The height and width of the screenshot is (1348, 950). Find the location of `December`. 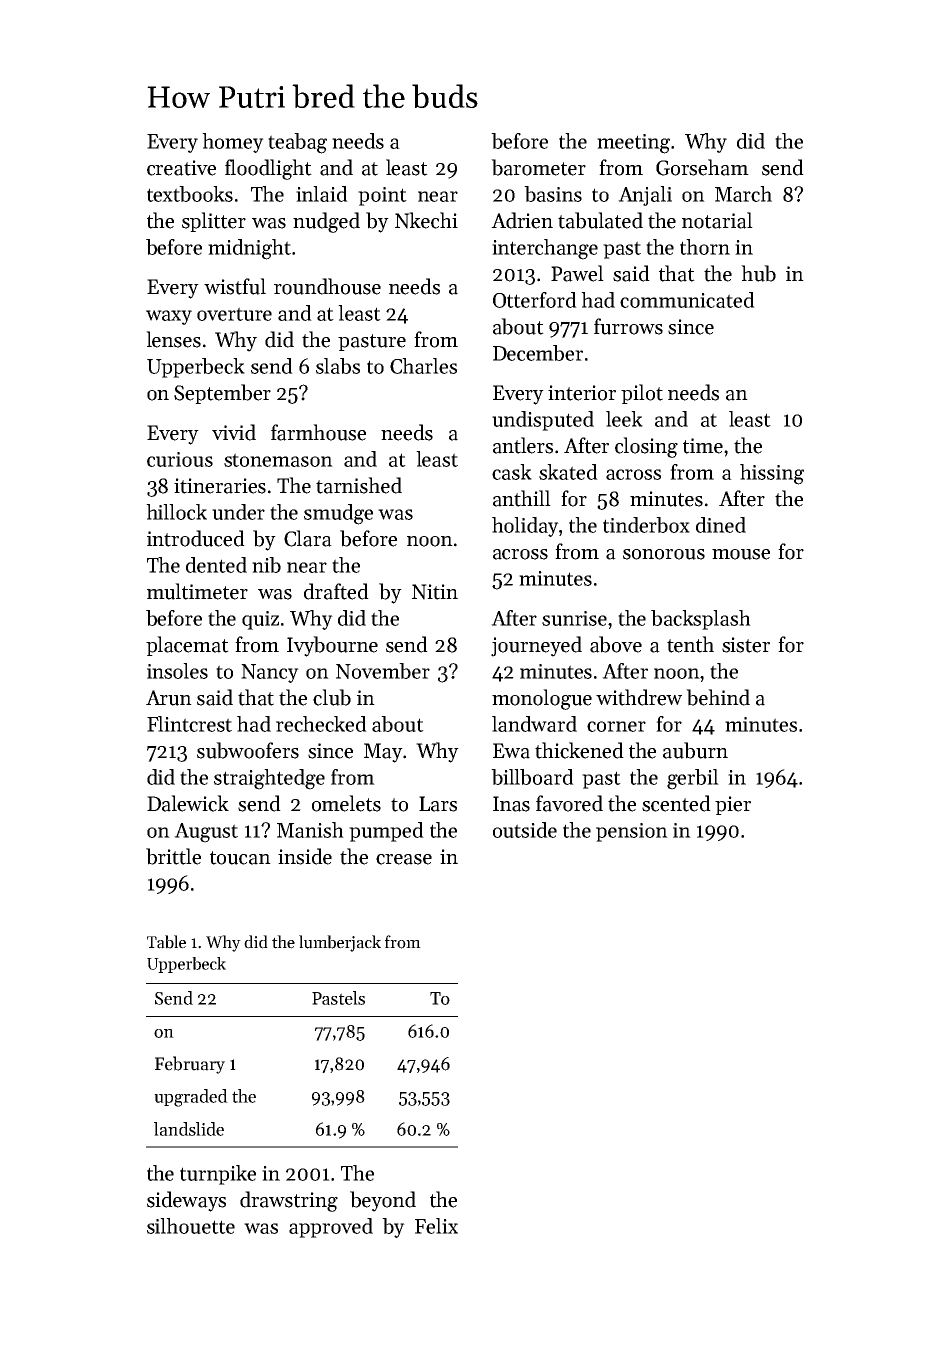

December is located at coordinates (538, 353).
